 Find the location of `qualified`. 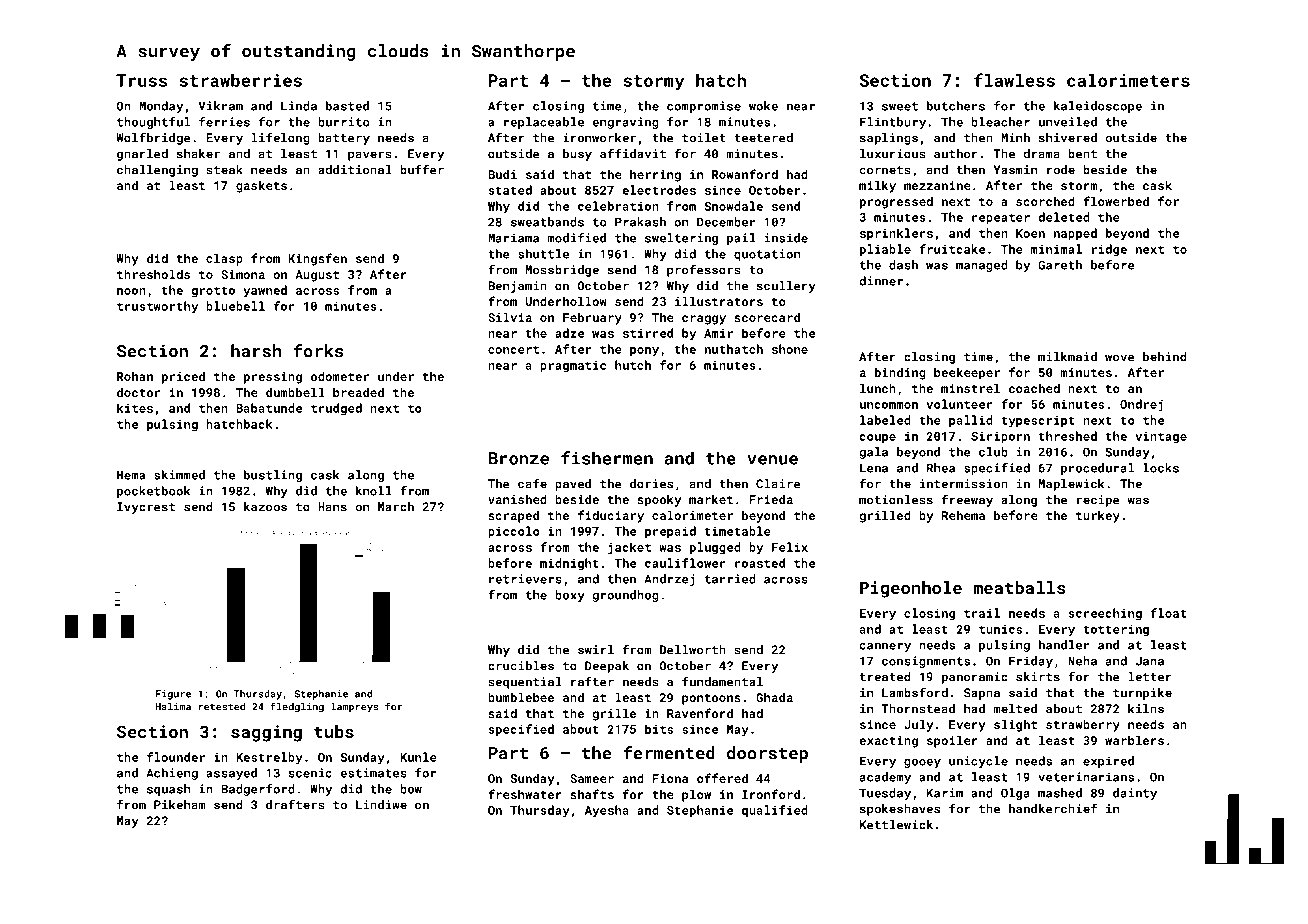

qualified is located at coordinates (775, 811).
